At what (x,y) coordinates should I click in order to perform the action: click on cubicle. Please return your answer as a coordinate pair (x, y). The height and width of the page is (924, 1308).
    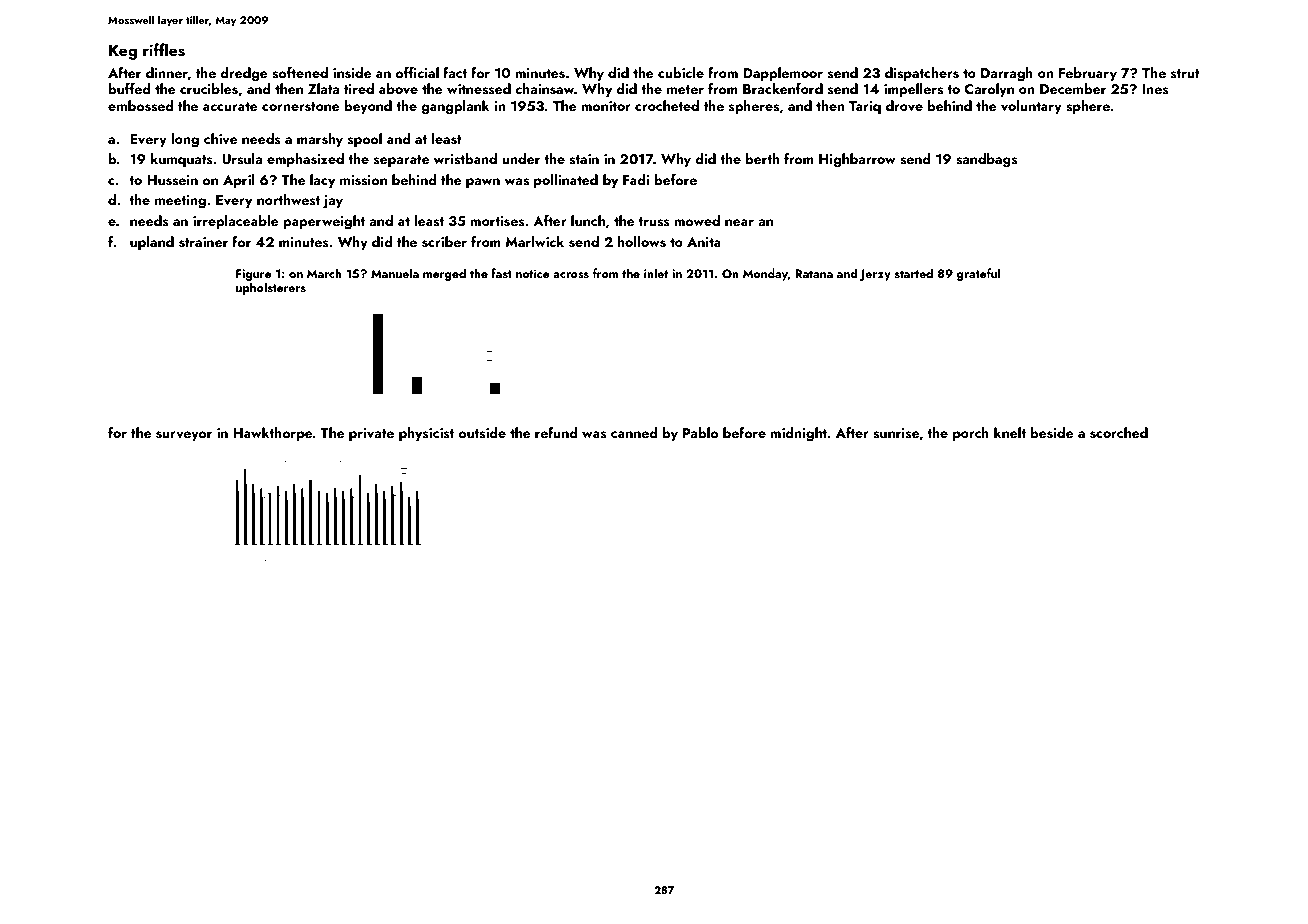
    Looking at the image, I should click on (681, 72).
